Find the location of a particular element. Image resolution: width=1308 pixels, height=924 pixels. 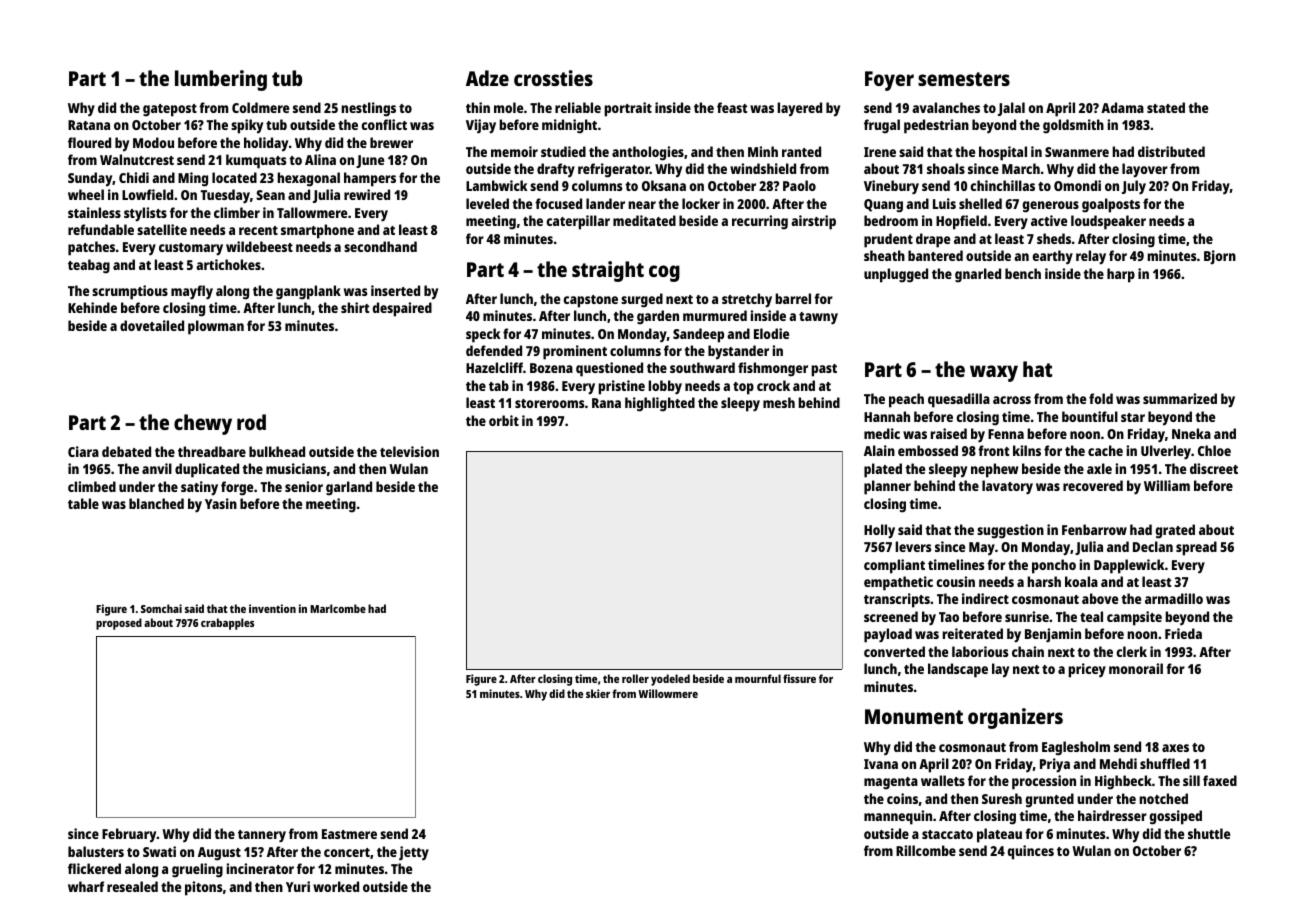

wharf is located at coordinates (86, 886).
